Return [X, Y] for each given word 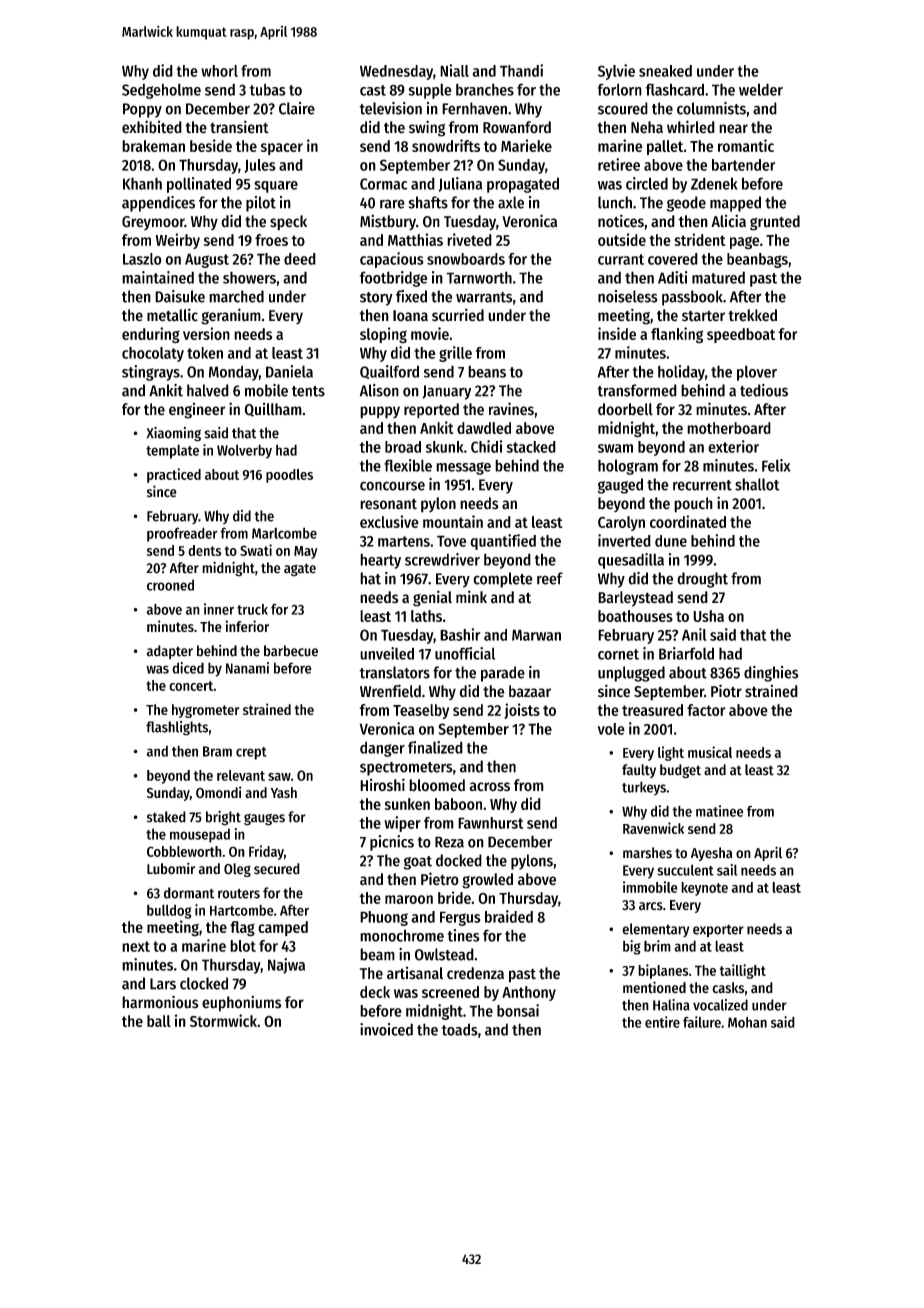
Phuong [384, 918]
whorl [219, 71]
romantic [746, 145]
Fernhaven [474, 108]
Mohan [747, 1022]
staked [166, 817]
